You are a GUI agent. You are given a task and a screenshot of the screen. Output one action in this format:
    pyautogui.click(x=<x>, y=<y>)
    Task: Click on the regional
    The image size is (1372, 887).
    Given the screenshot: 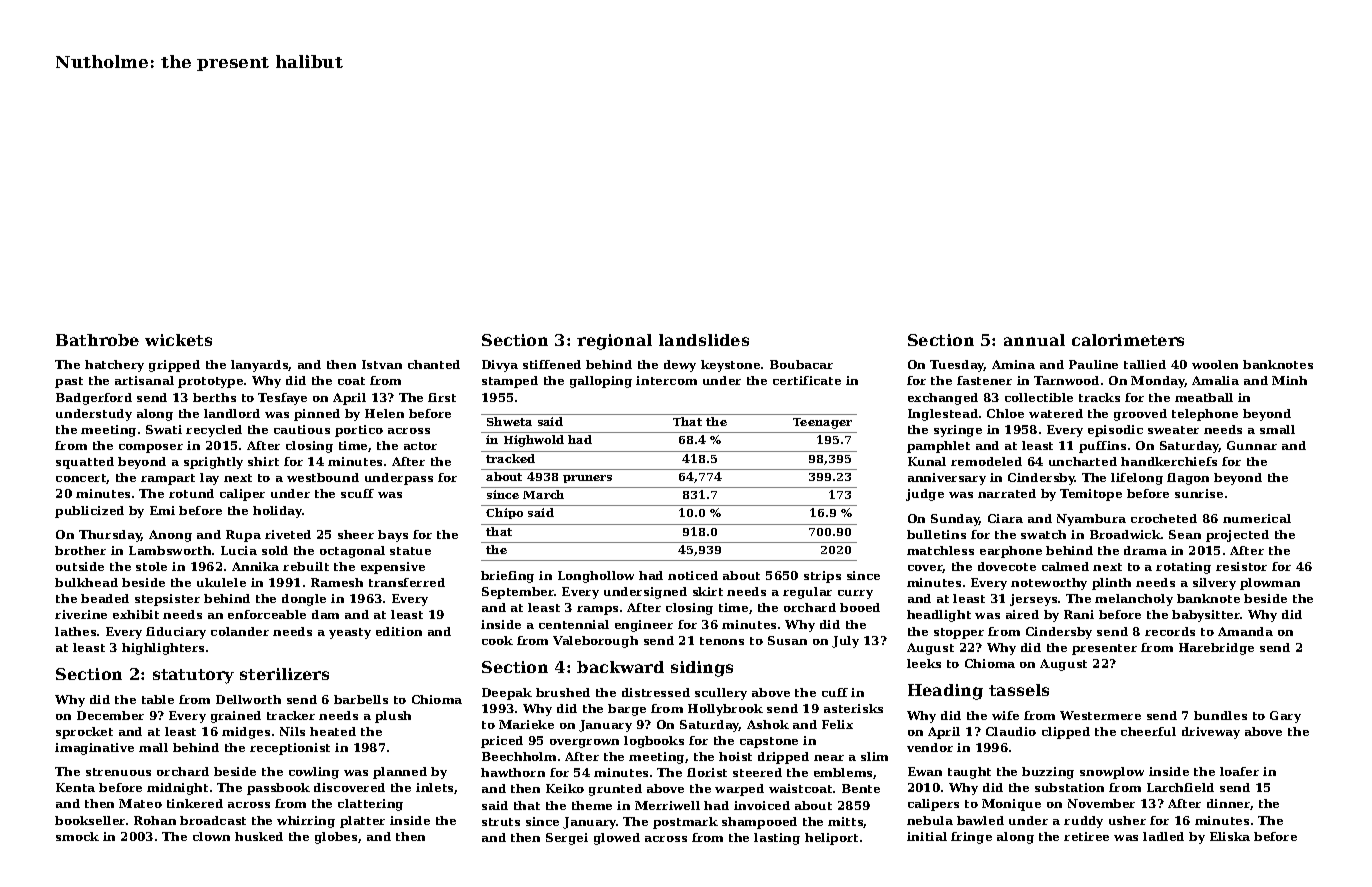 What is the action you would take?
    pyautogui.click(x=614, y=342)
